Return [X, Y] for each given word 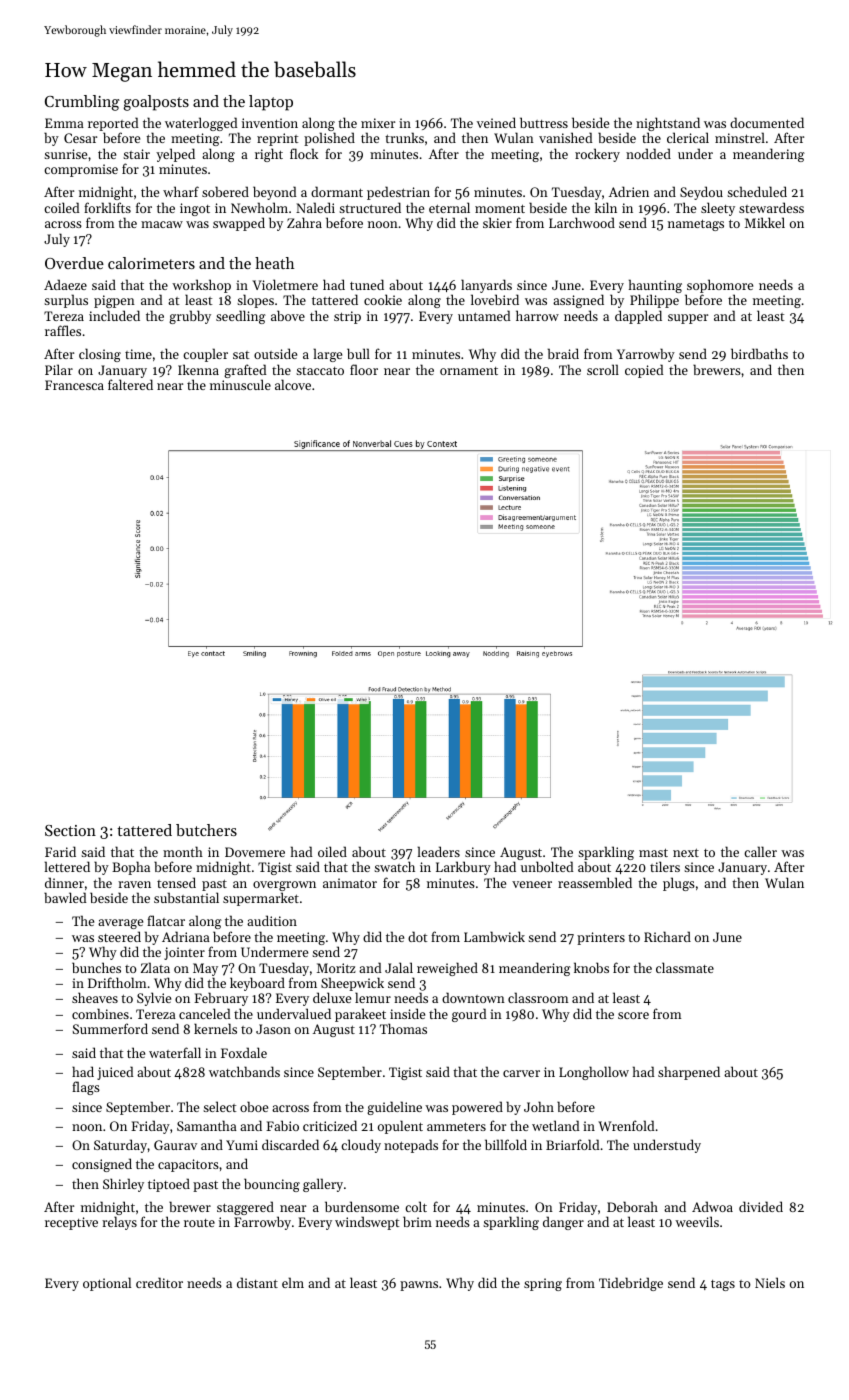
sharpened [689, 1073]
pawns [419, 1286]
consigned [102, 1165]
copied [644, 371]
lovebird [495, 299]
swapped [239, 224]
